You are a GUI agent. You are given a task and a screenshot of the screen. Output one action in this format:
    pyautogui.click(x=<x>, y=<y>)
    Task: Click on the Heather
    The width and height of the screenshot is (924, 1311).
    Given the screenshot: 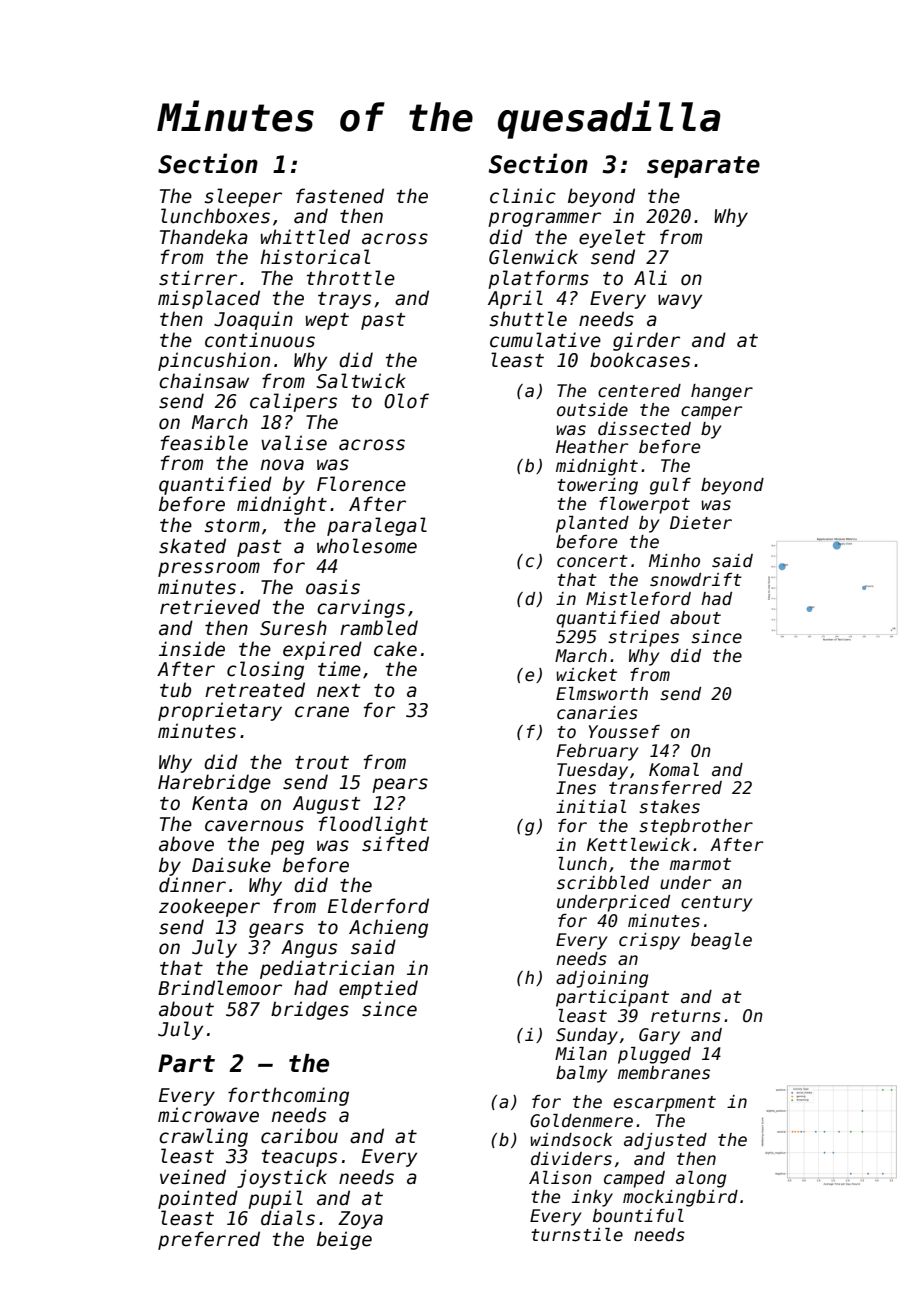 What is the action you would take?
    pyautogui.click(x=592, y=447)
